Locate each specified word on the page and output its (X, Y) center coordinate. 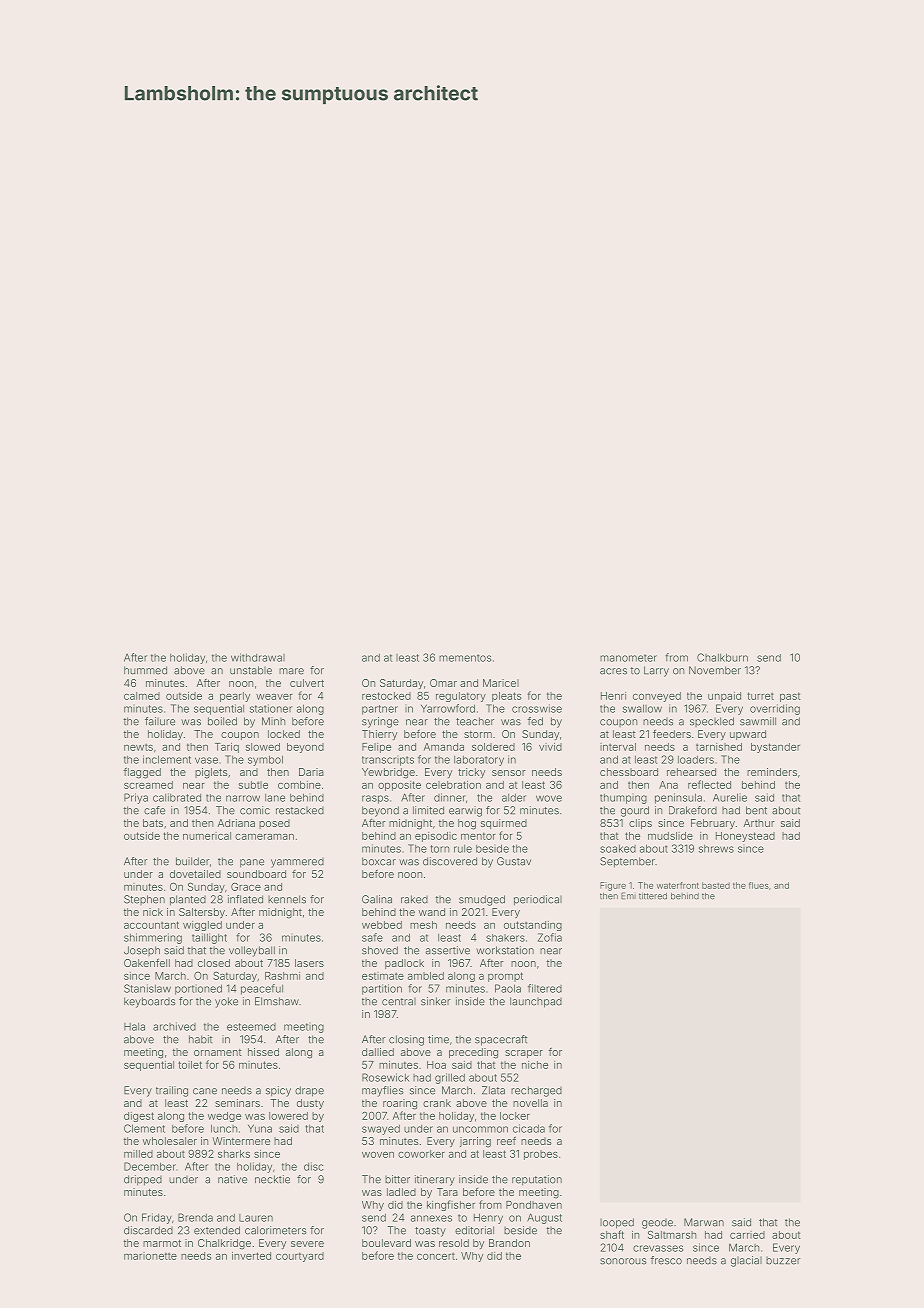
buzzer (783, 1261)
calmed (142, 696)
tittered (653, 896)
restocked (386, 696)
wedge (224, 1117)
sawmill (758, 721)
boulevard (386, 1243)
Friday (157, 1218)
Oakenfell (147, 962)
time (438, 1039)
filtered (545, 988)
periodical (538, 900)
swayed (381, 1129)
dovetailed (195, 874)
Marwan (704, 1222)
